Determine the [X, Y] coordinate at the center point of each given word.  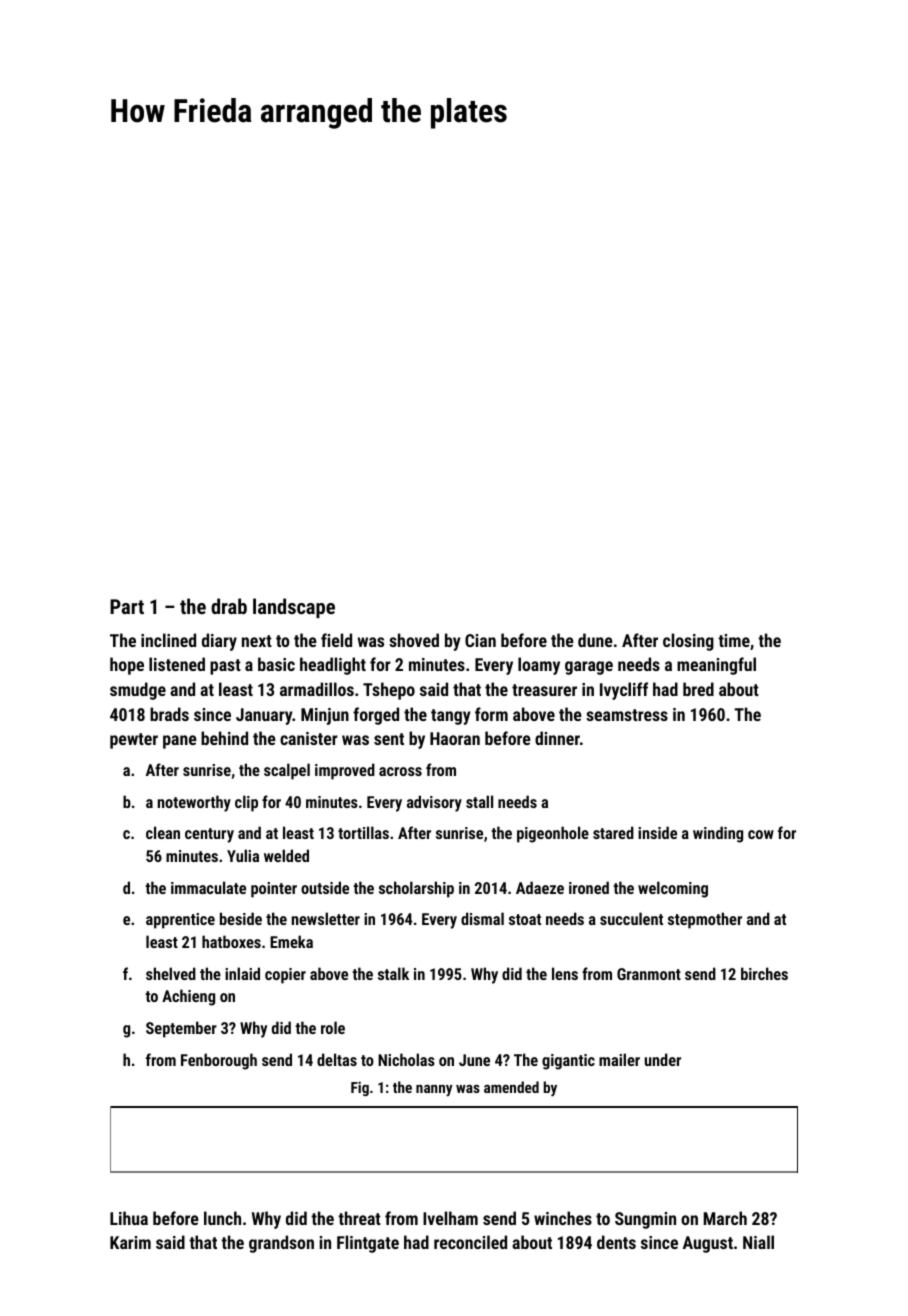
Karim [130, 1242]
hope [127, 666]
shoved [414, 640]
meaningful [716, 666]
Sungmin [645, 1220]
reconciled [470, 1242]
